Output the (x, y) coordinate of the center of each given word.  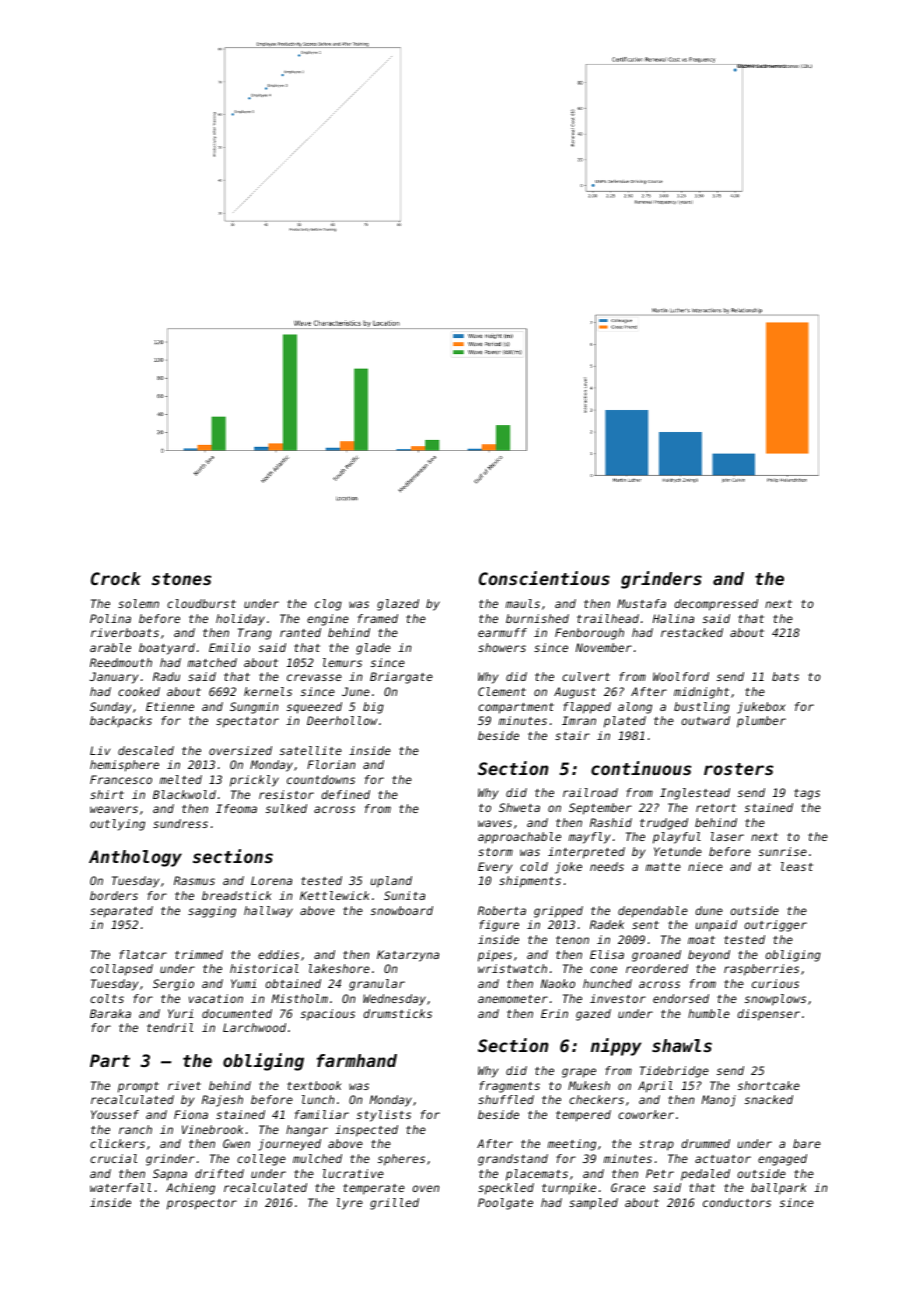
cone (603, 969)
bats (785, 676)
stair (572, 735)
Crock (116, 578)
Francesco (121, 779)
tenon (572, 940)
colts (107, 998)
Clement (502, 691)
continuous (641, 768)
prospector (202, 1204)
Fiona (191, 1114)
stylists (384, 1116)
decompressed (716, 605)
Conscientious (544, 578)
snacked (769, 1099)
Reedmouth (121, 662)
